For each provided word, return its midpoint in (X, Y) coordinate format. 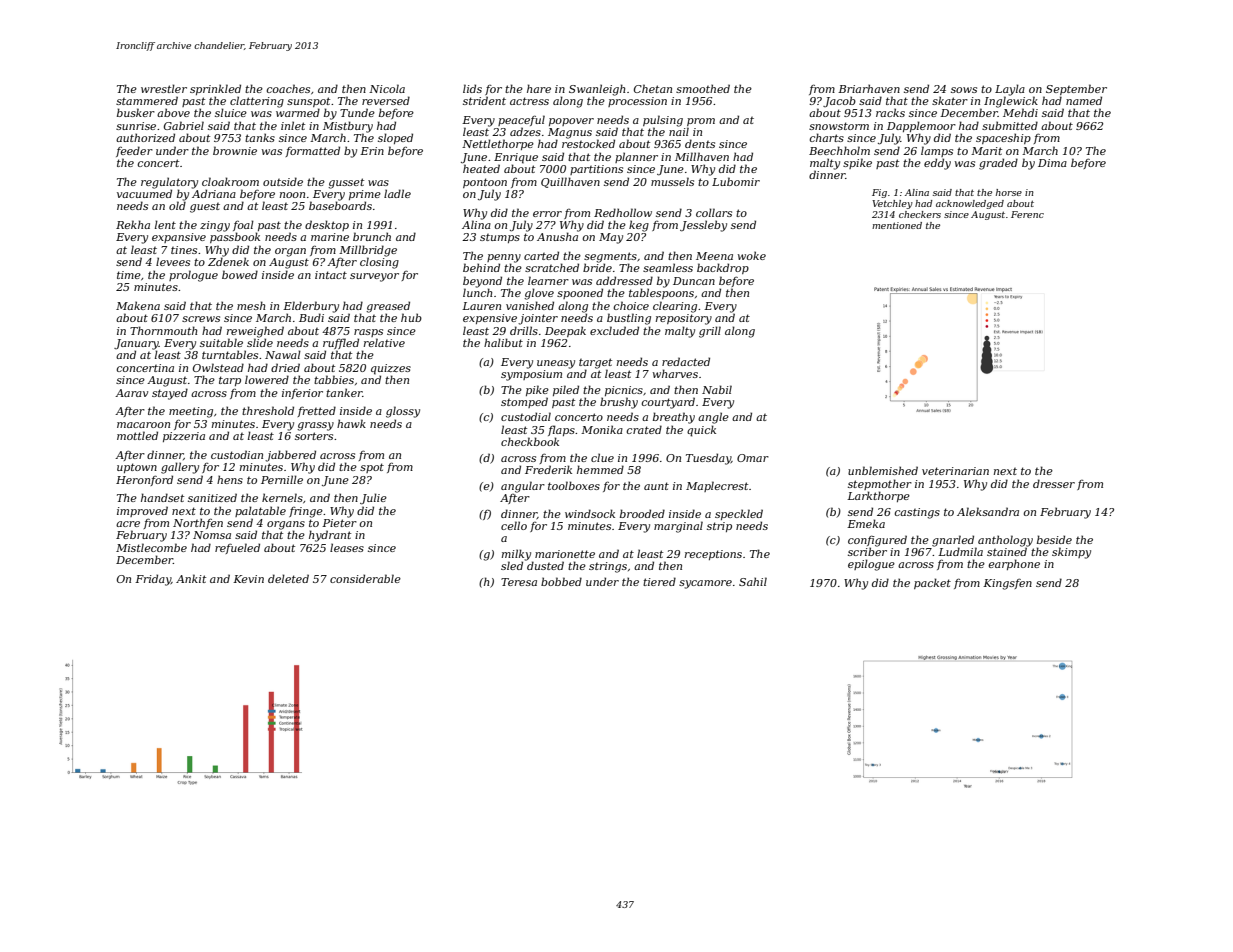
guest (205, 208)
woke (752, 255)
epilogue (871, 565)
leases (347, 547)
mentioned (897, 225)
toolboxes (574, 485)
